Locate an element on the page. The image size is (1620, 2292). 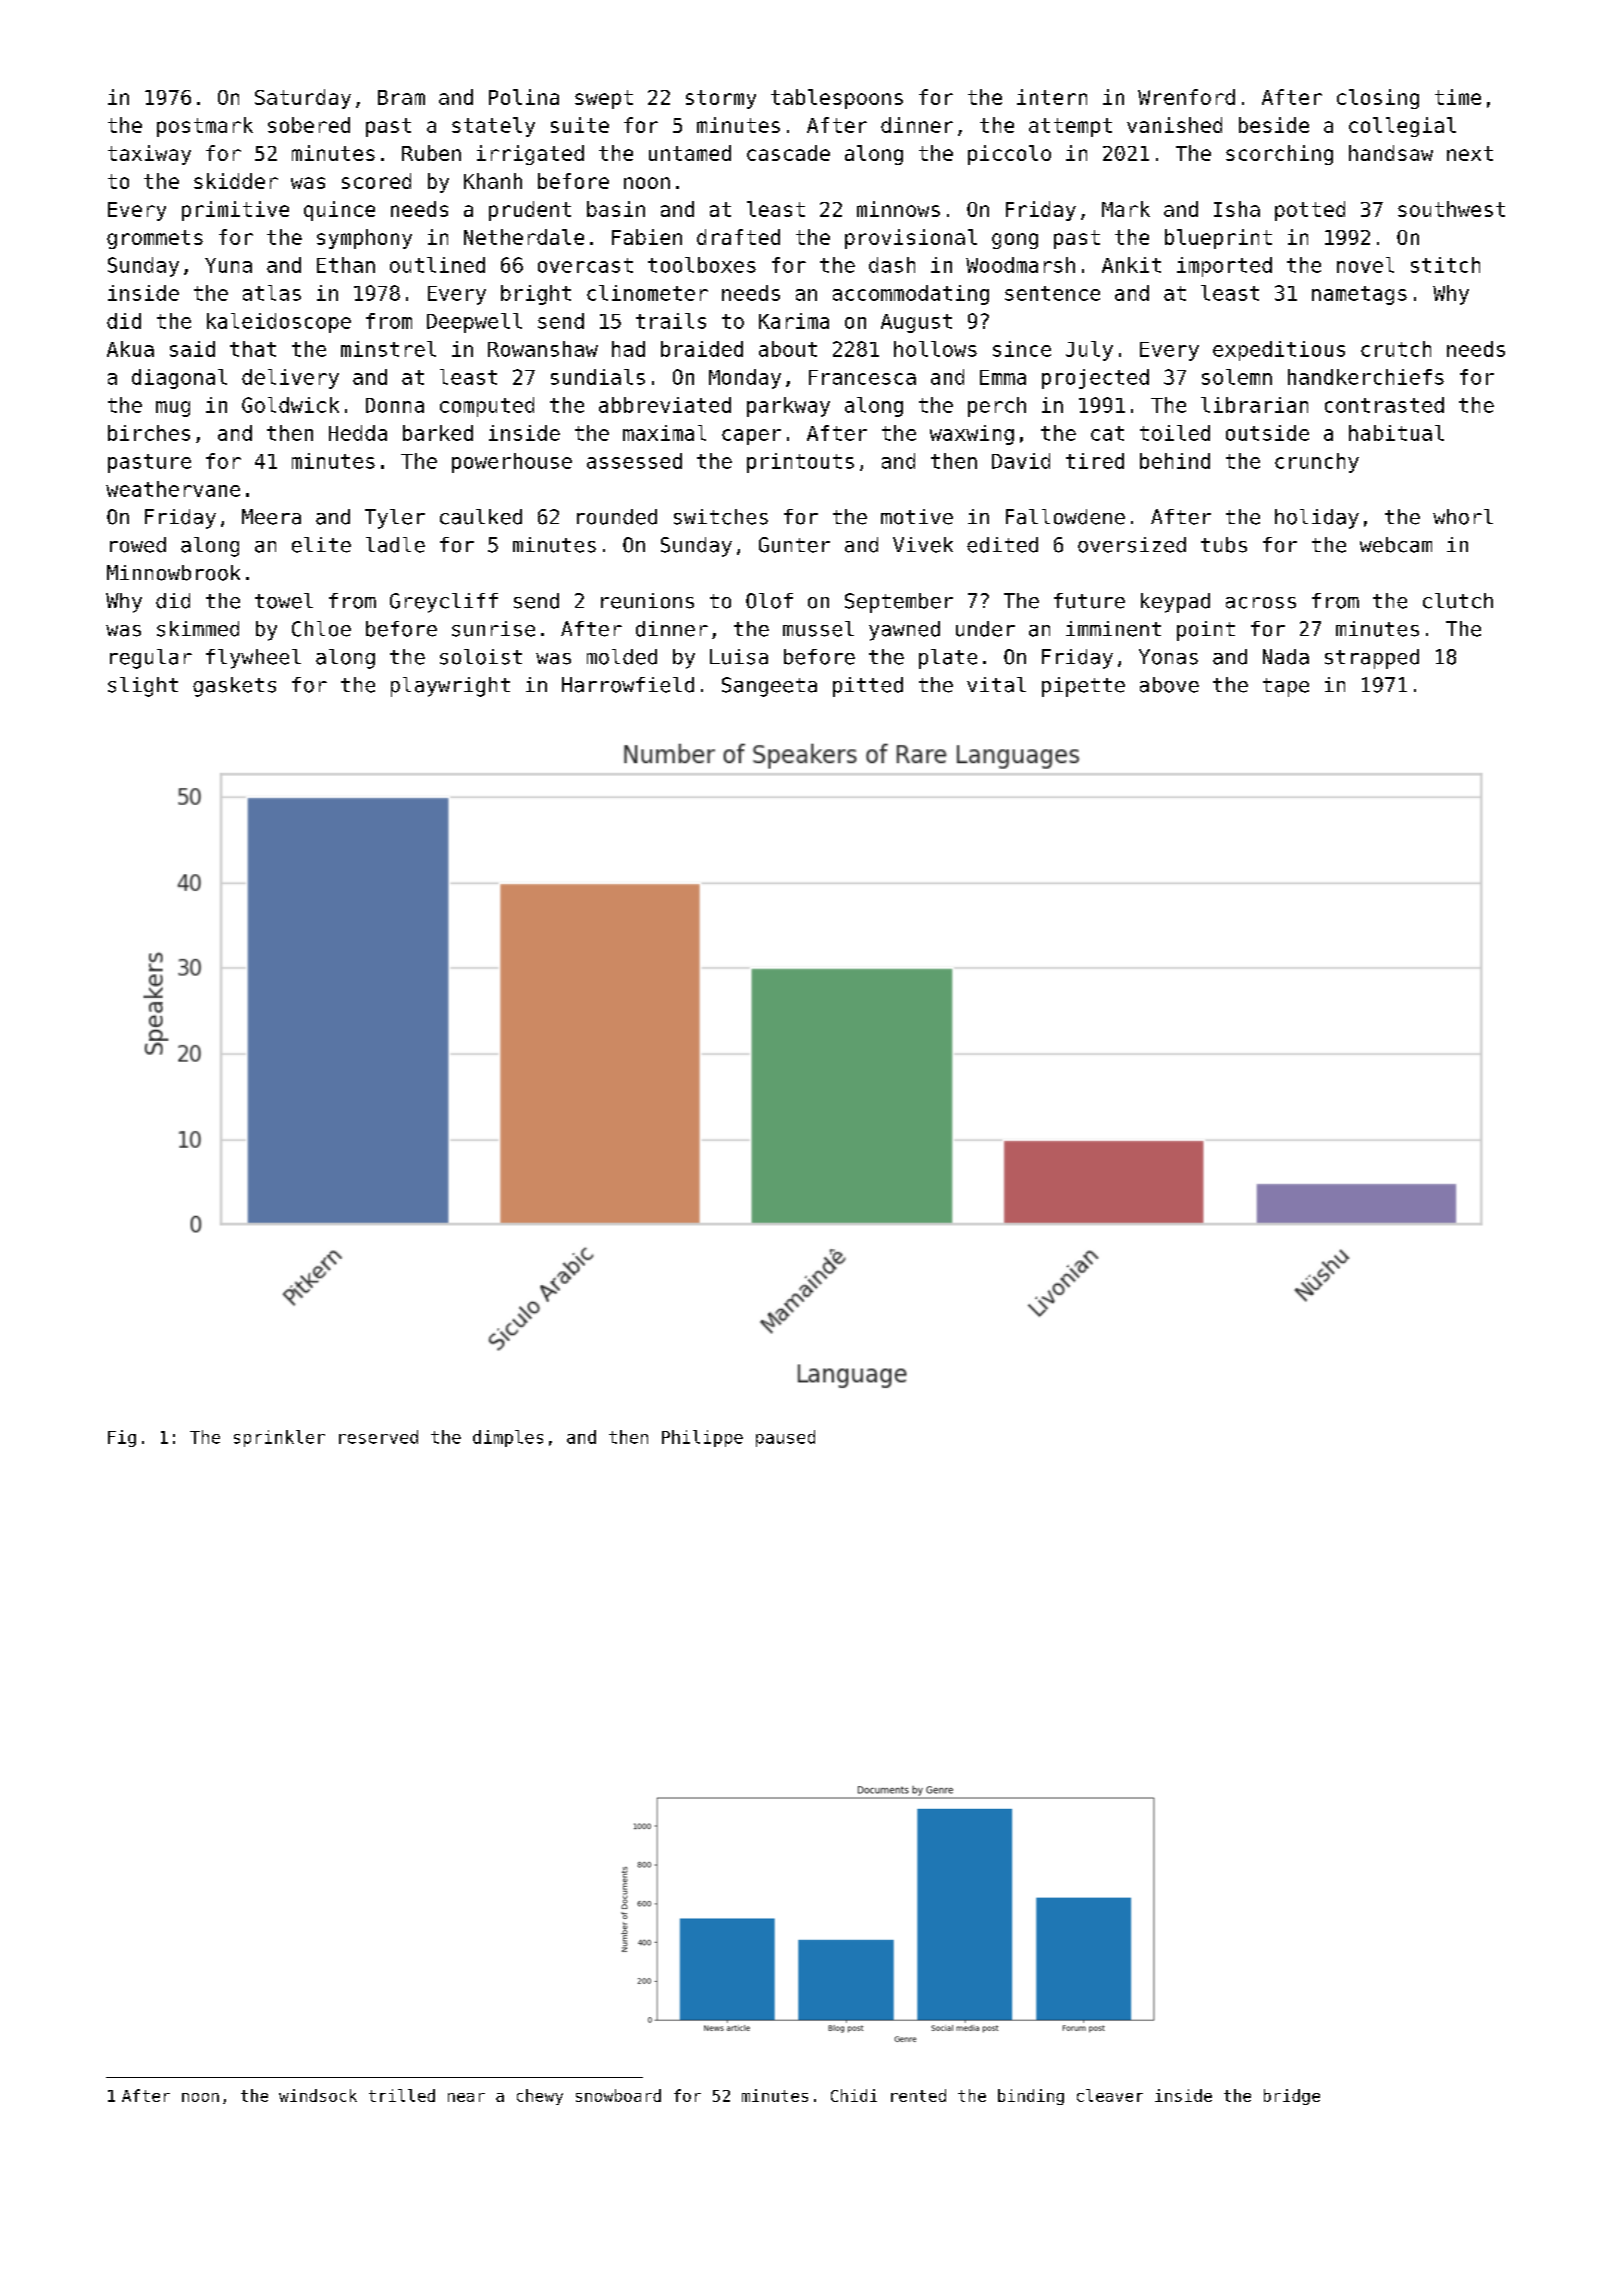
sprinkler is located at coordinates (279, 1438).
